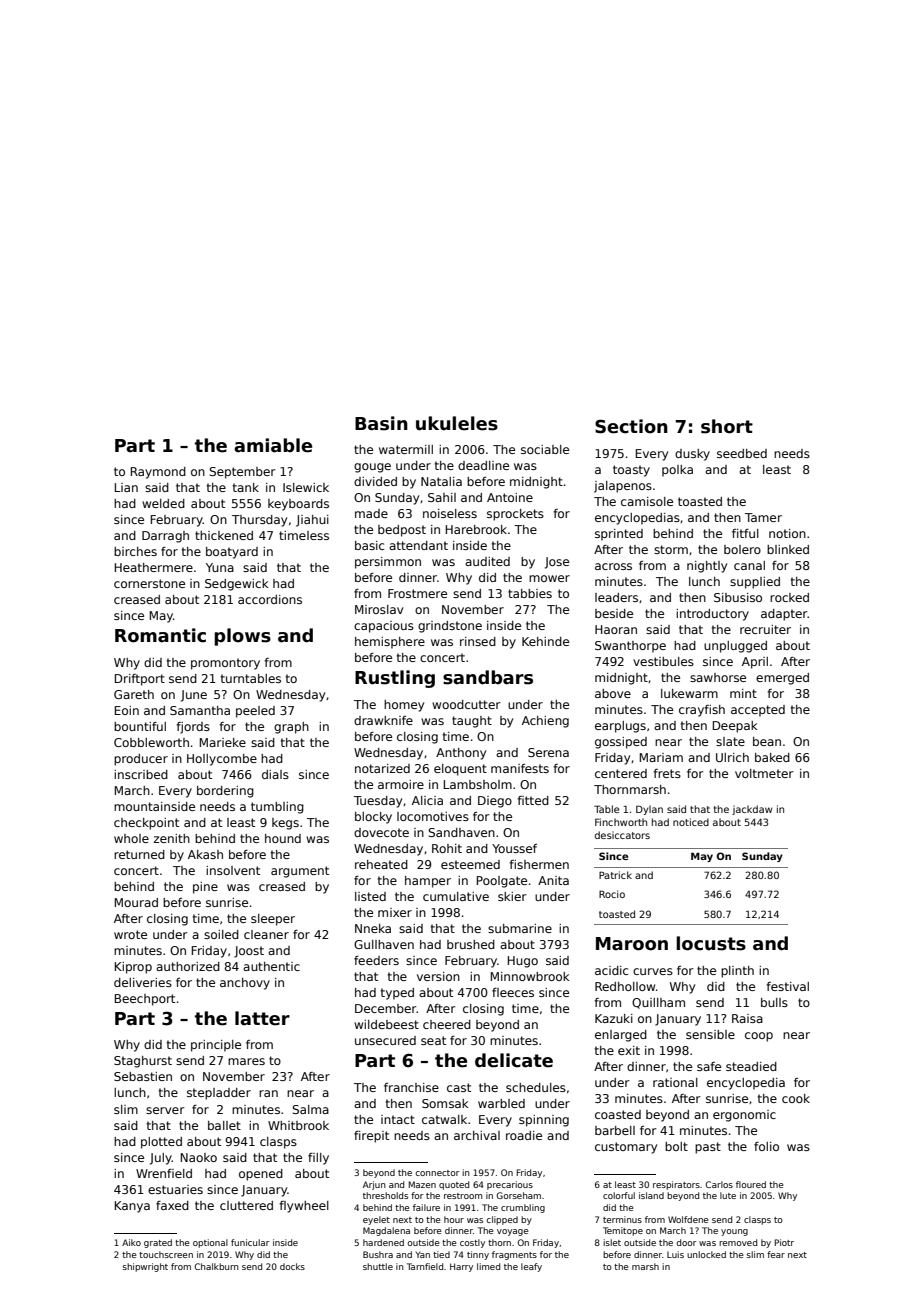  I want to click on Raymond, so click(158, 473).
